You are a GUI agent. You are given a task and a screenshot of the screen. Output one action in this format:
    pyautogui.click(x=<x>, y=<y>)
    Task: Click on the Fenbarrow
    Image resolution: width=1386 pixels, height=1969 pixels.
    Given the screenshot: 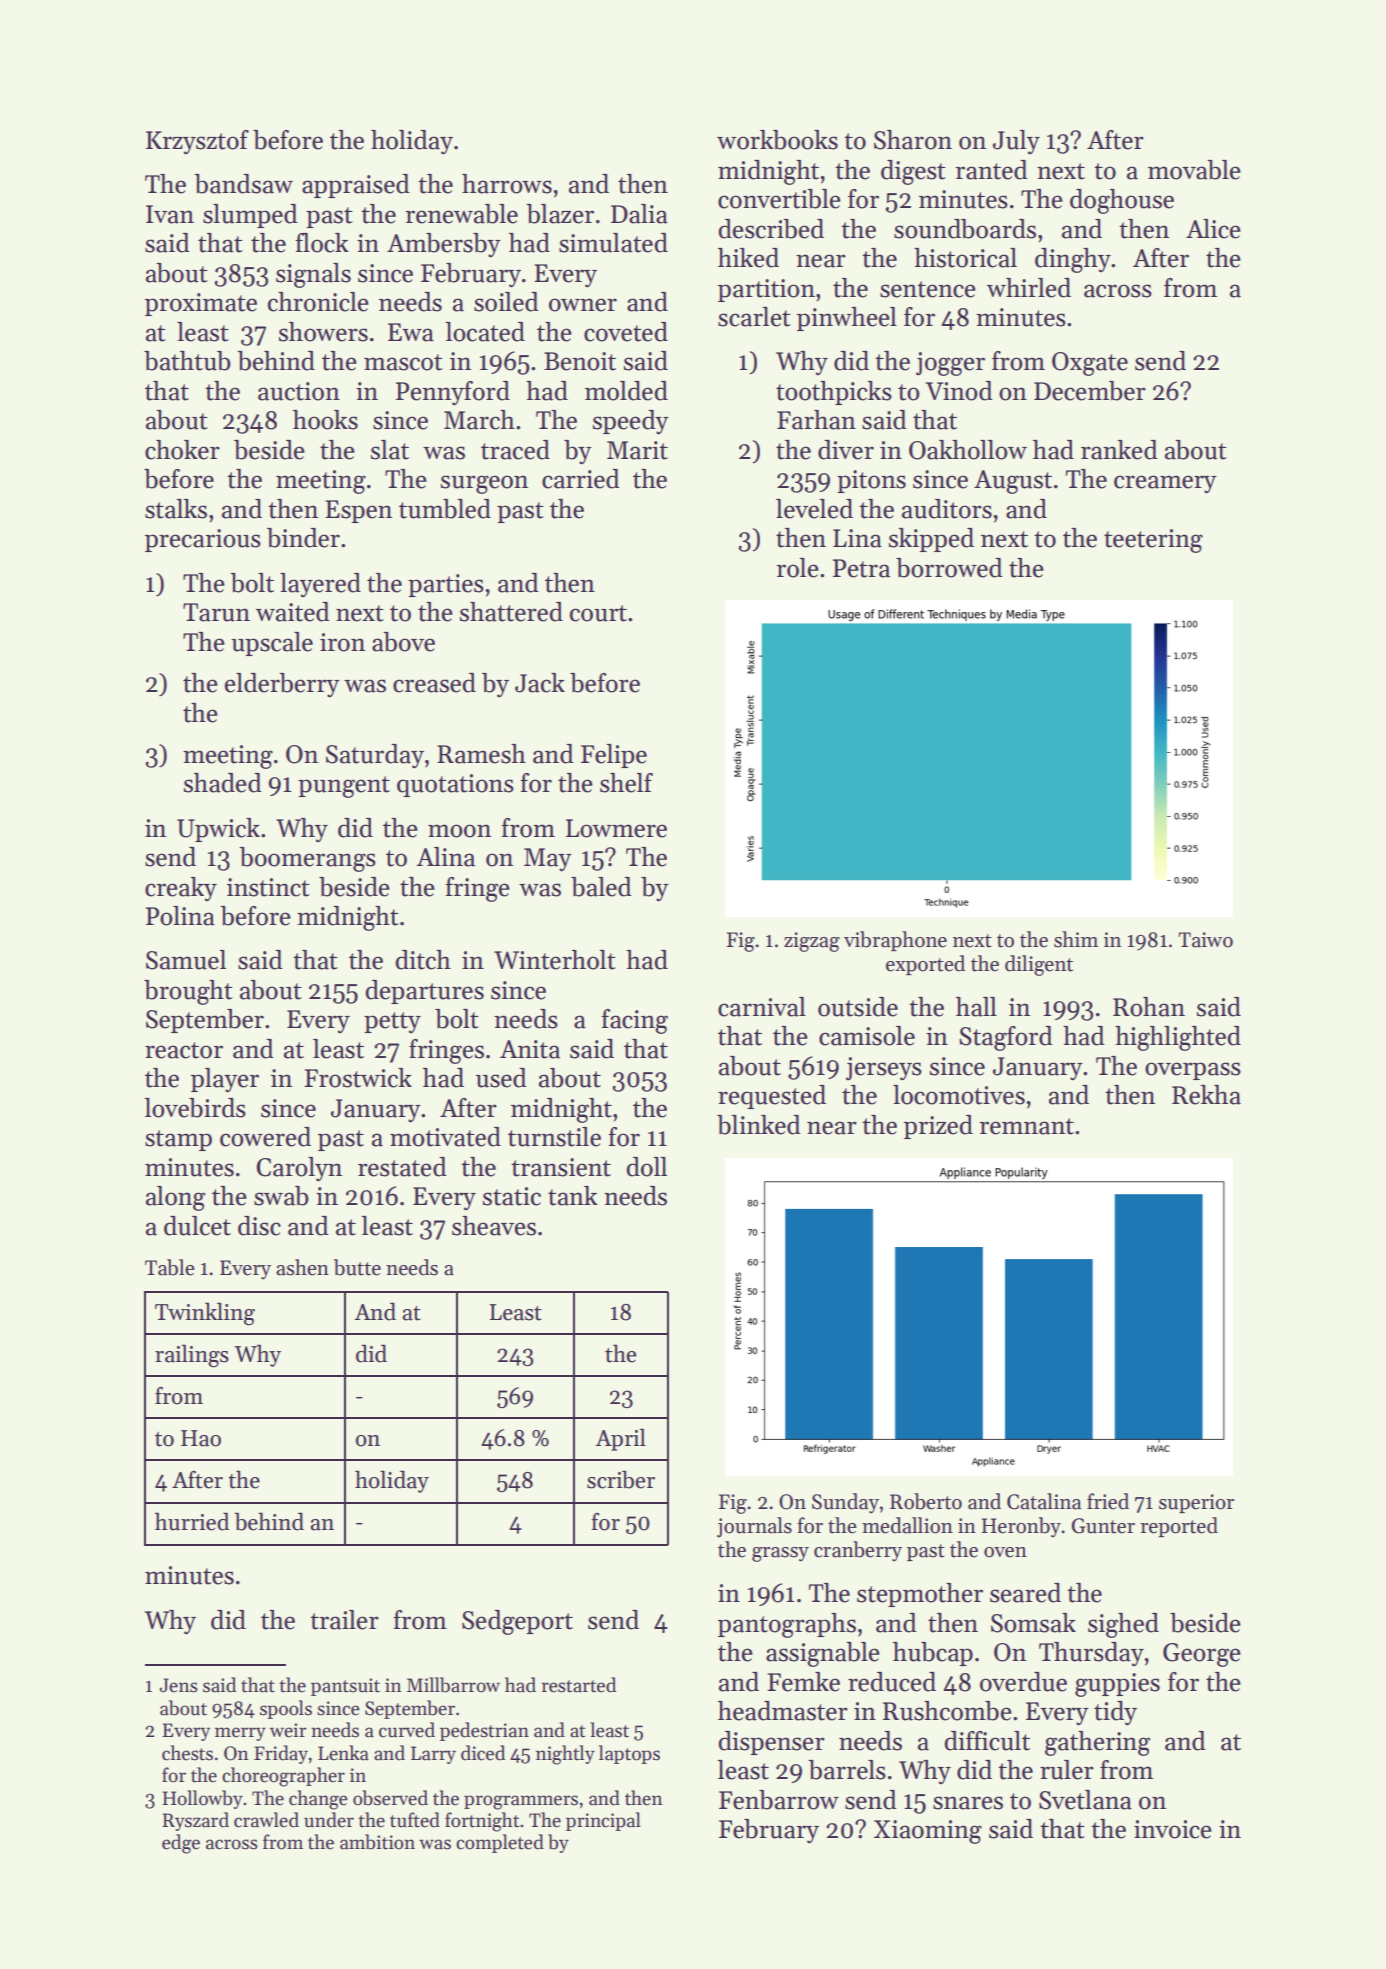 What is the action you would take?
    pyautogui.click(x=779, y=1800)
